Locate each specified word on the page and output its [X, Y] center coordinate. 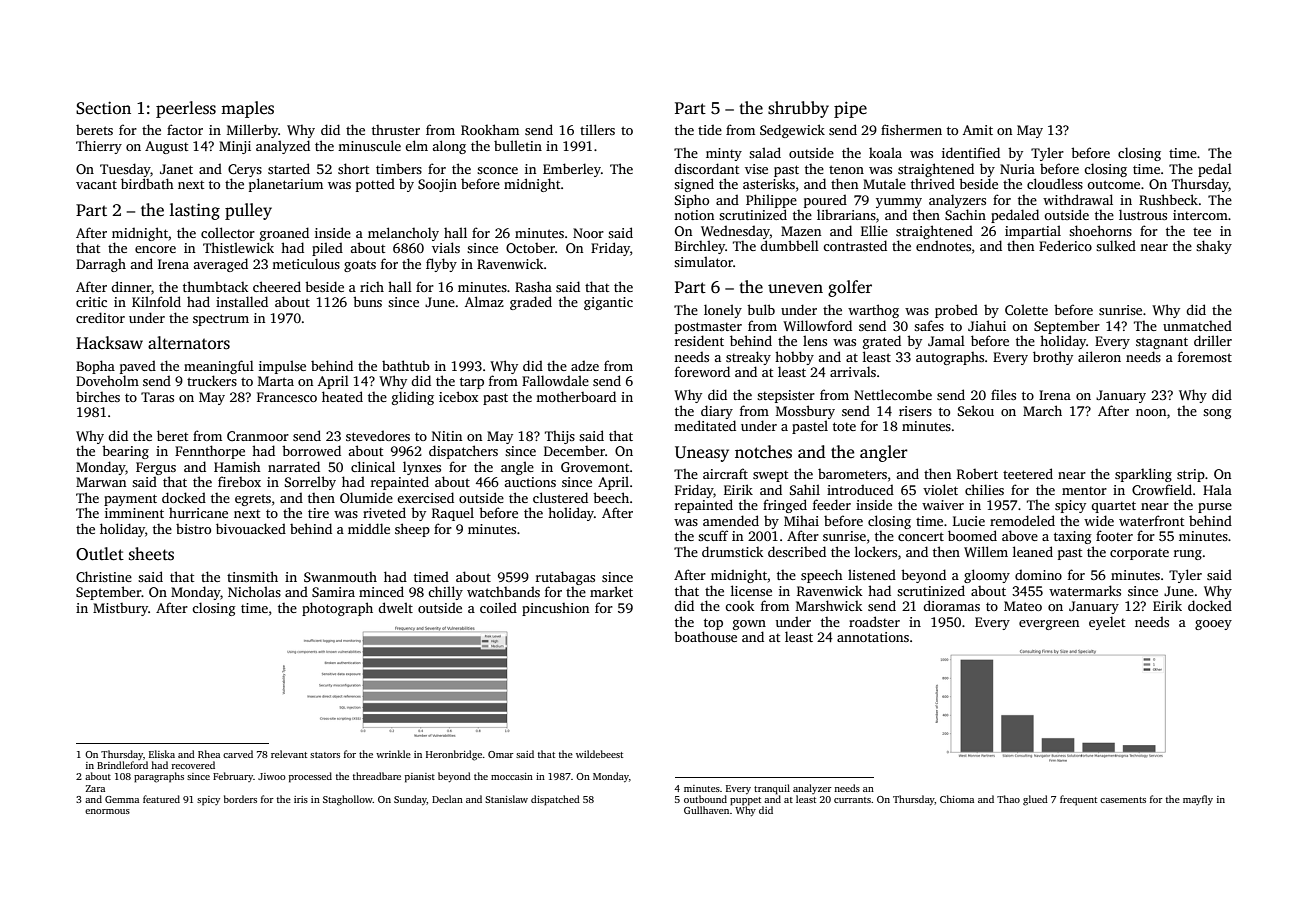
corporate [1139, 554]
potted [375, 185]
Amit [978, 130]
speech [822, 576]
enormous [107, 811]
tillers [597, 129]
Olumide [366, 497]
